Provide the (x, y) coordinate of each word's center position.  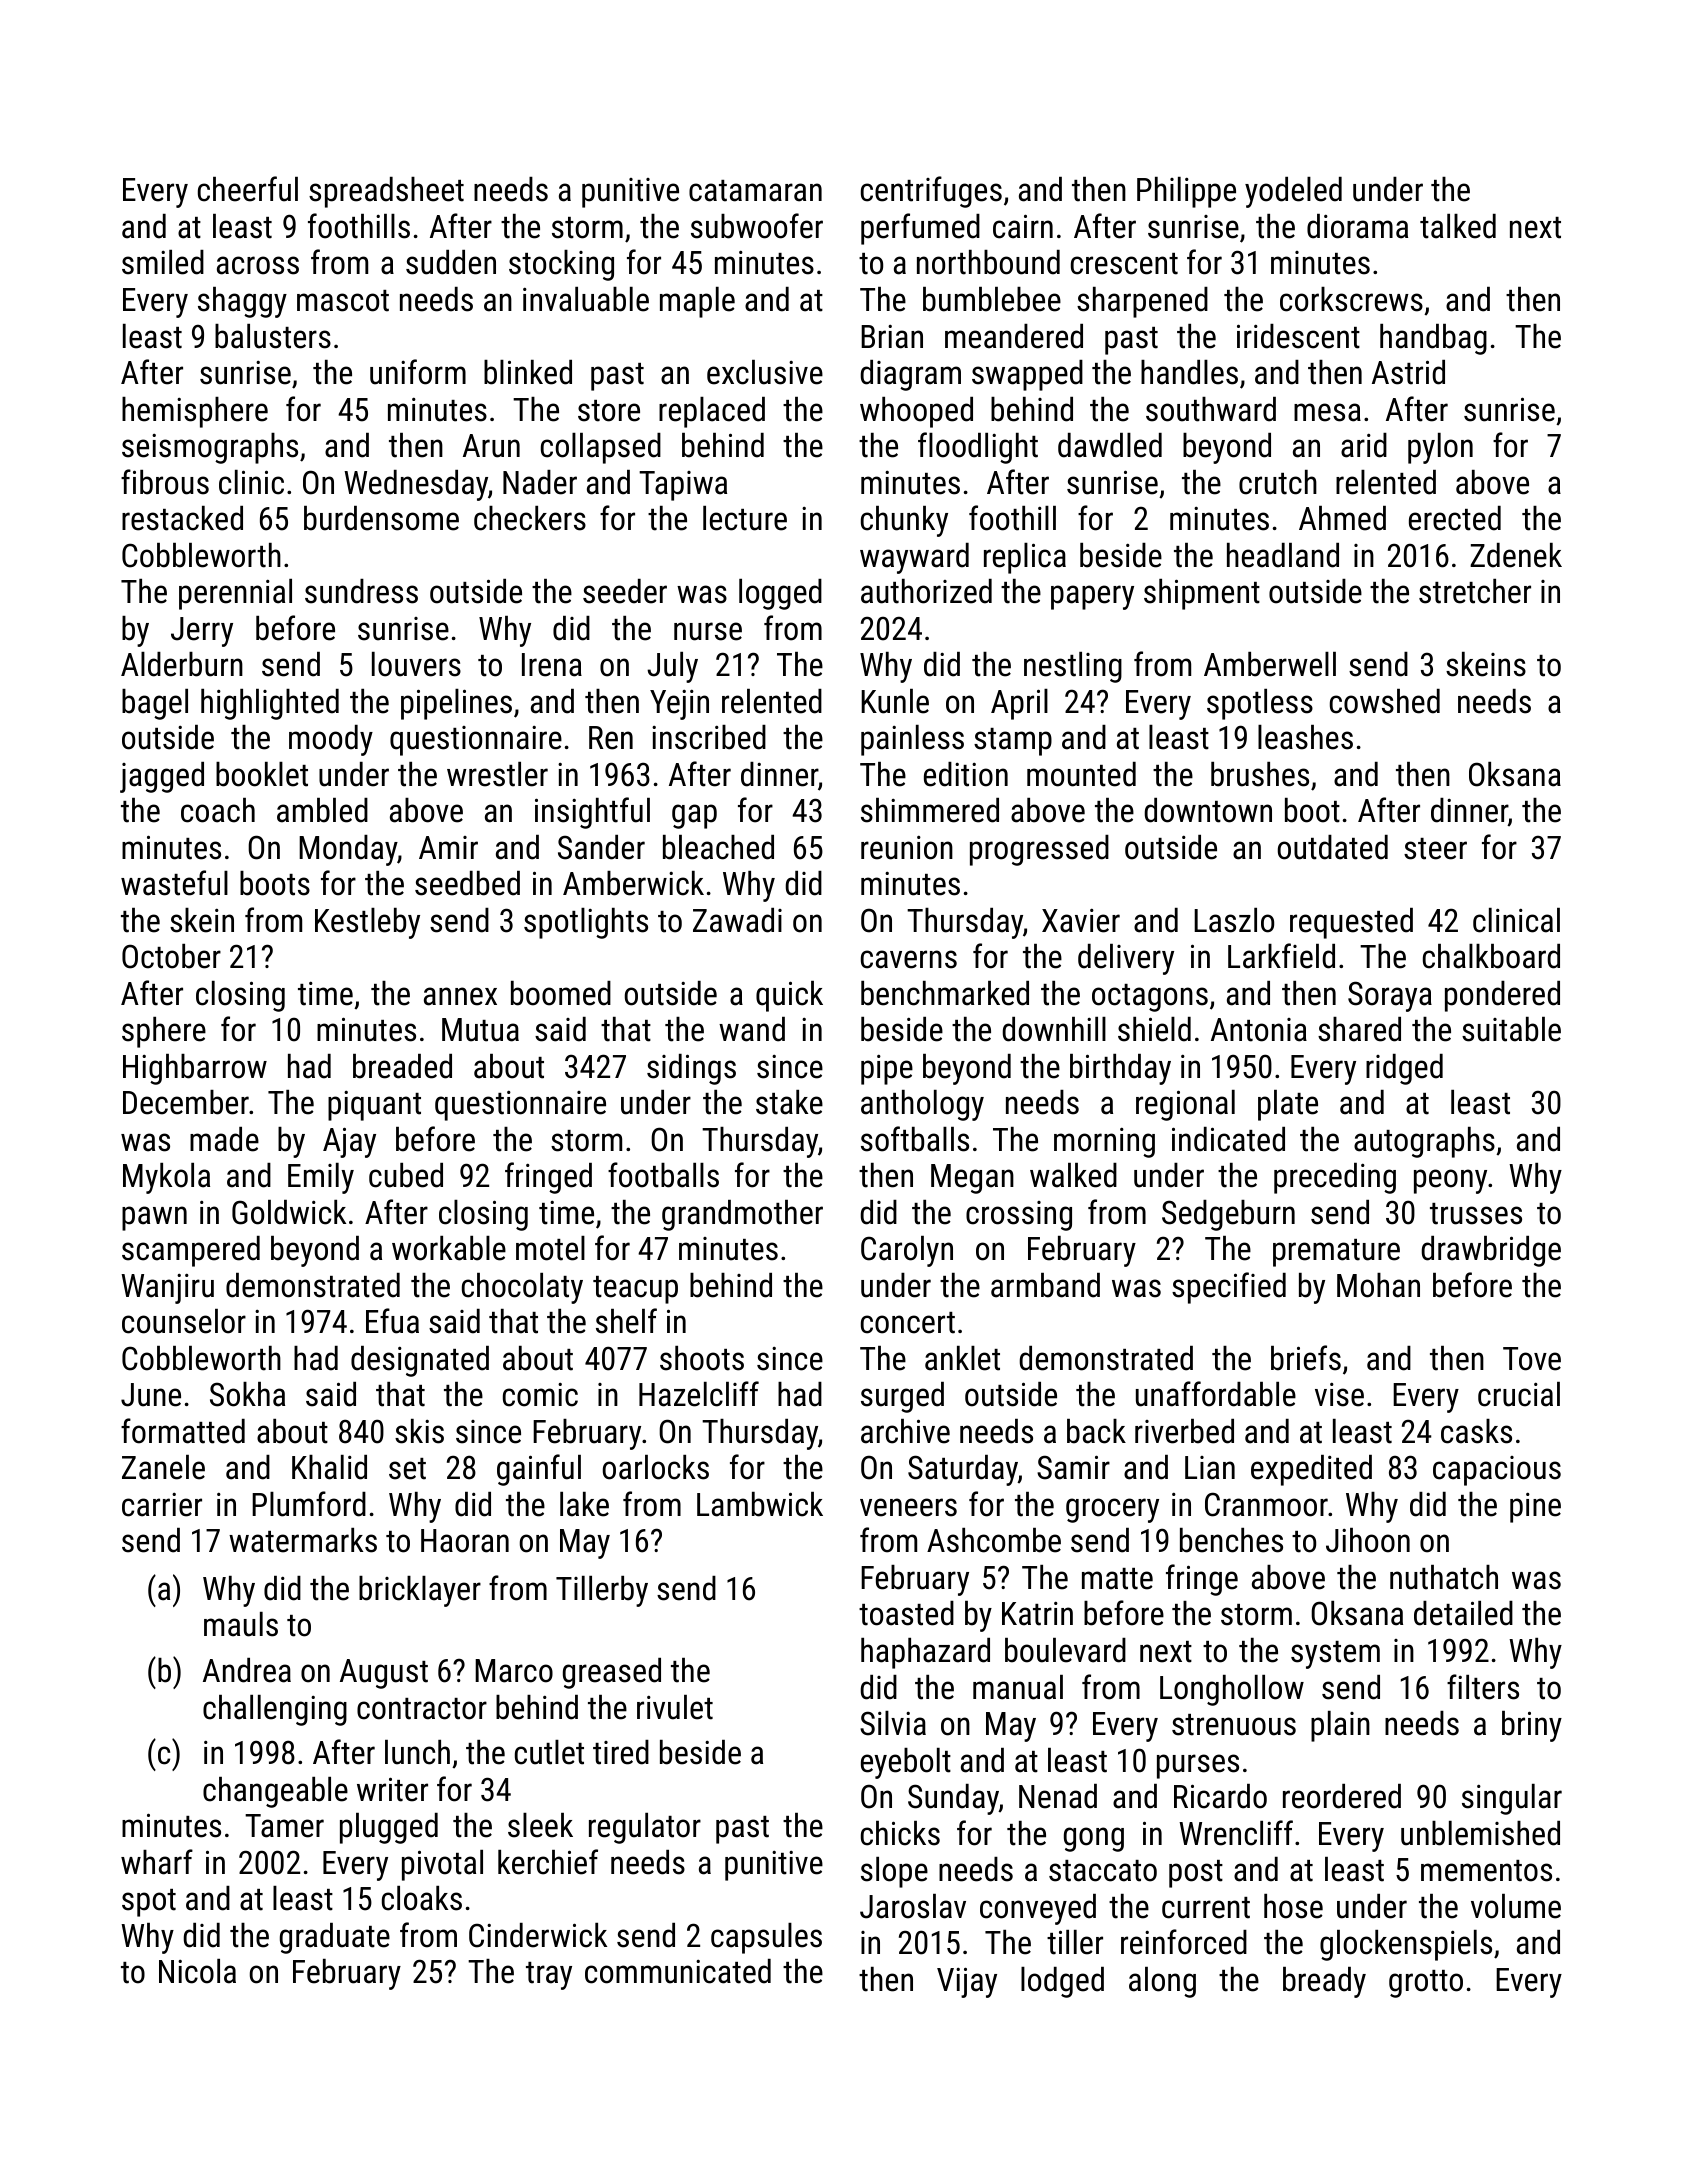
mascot (343, 301)
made (224, 1139)
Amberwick (633, 883)
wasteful (174, 883)
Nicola (197, 1971)
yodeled (1293, 192)
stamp (1013, 742)
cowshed (1385, 701)
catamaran (755, 191)
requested (1351, 923)
